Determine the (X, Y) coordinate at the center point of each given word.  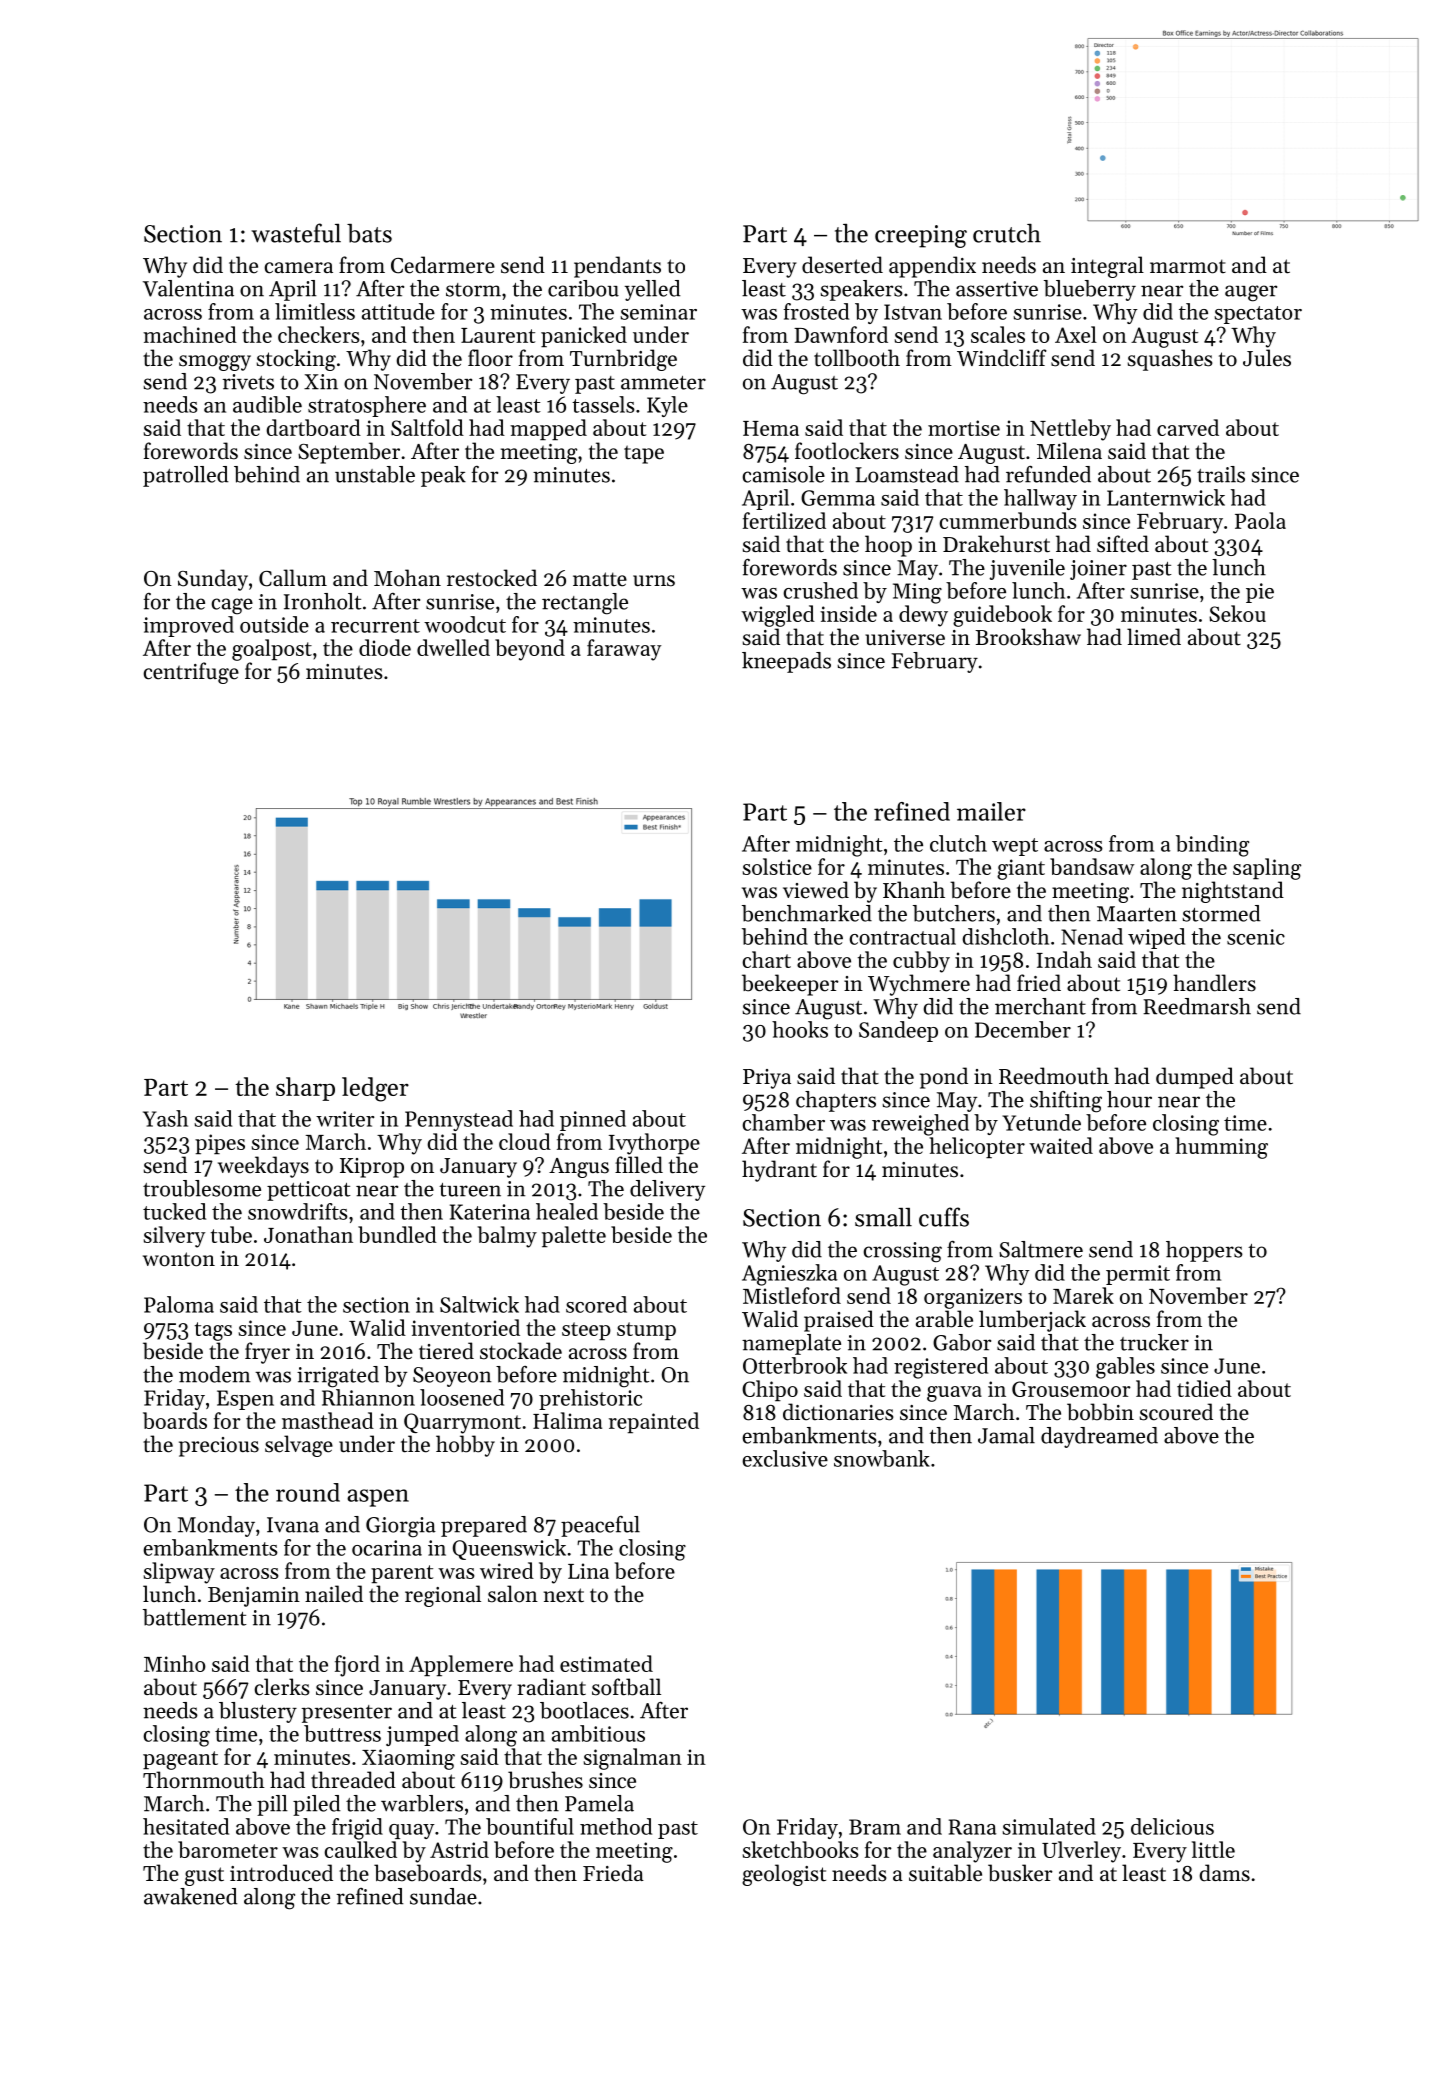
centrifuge (191, 673)
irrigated (338, 1377)
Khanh (914, 889)
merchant (1040, 1006)
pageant (180, 1760)
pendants (617, 267)
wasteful (296, 233)
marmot (1188, 266)
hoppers (1204, 1251)
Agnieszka (789, 1275)
